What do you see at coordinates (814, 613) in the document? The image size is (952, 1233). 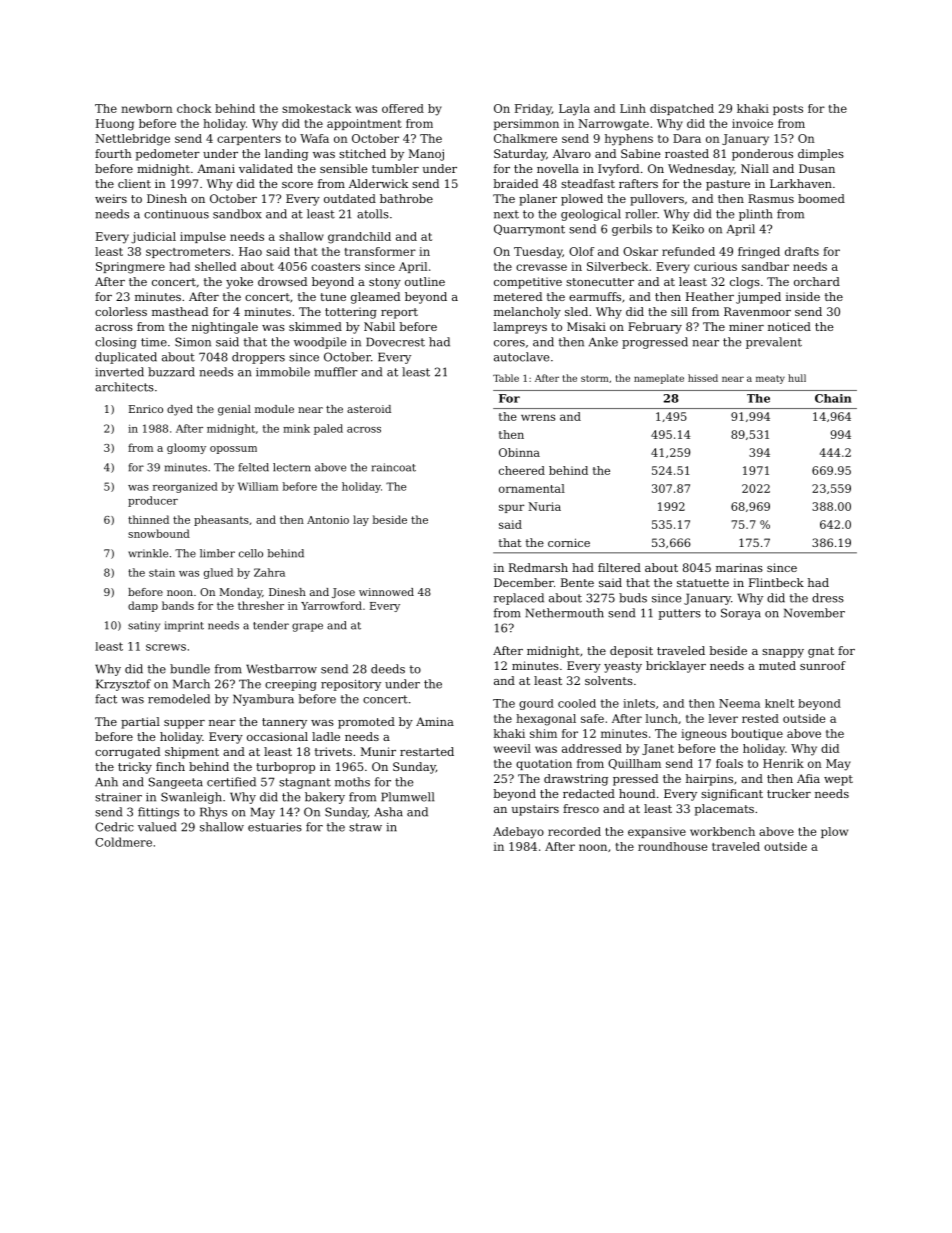 I see `November` at bounding box center [814, 613].
